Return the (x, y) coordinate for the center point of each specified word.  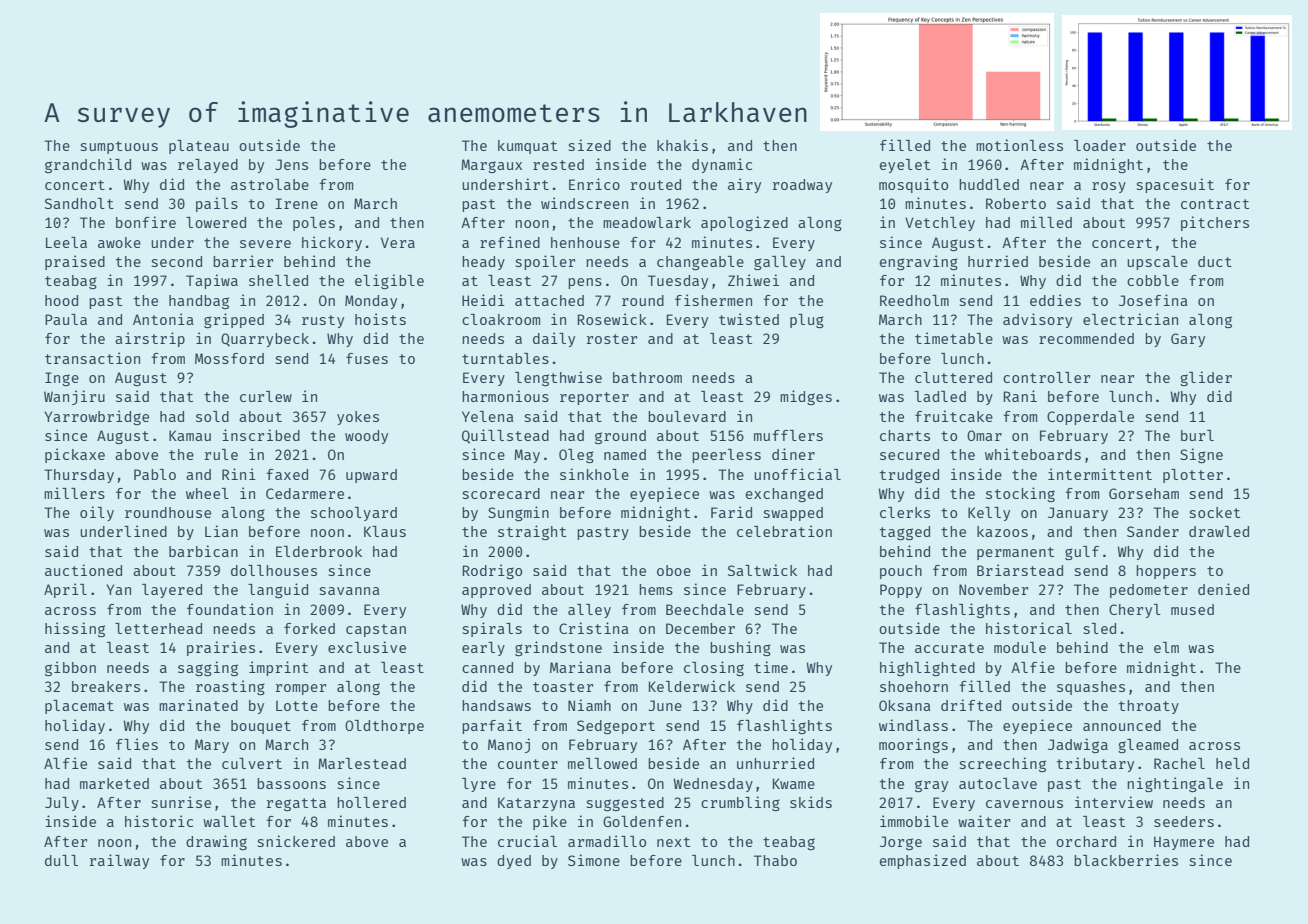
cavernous (1024, 804)
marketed (114, 783)
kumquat (527, 147)
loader (1100, 145)
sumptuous (119, 147)
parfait (492, 726)
